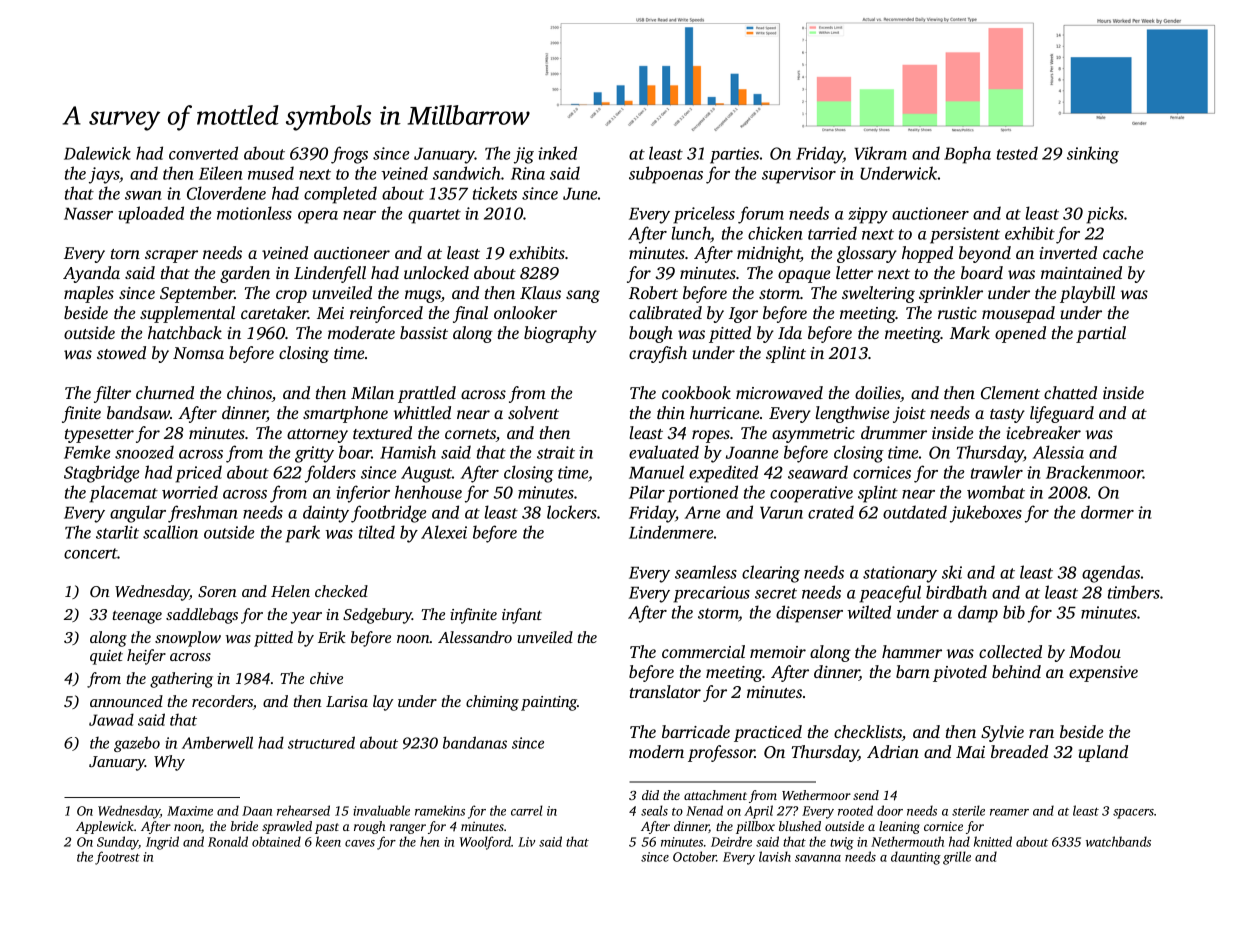 Image resolution: width=1233 pixels, height=952 pixels. What do you see at coordinates (665, 312) in the screenshot?
I see `calibrated` at bounding box center [665, 312].
